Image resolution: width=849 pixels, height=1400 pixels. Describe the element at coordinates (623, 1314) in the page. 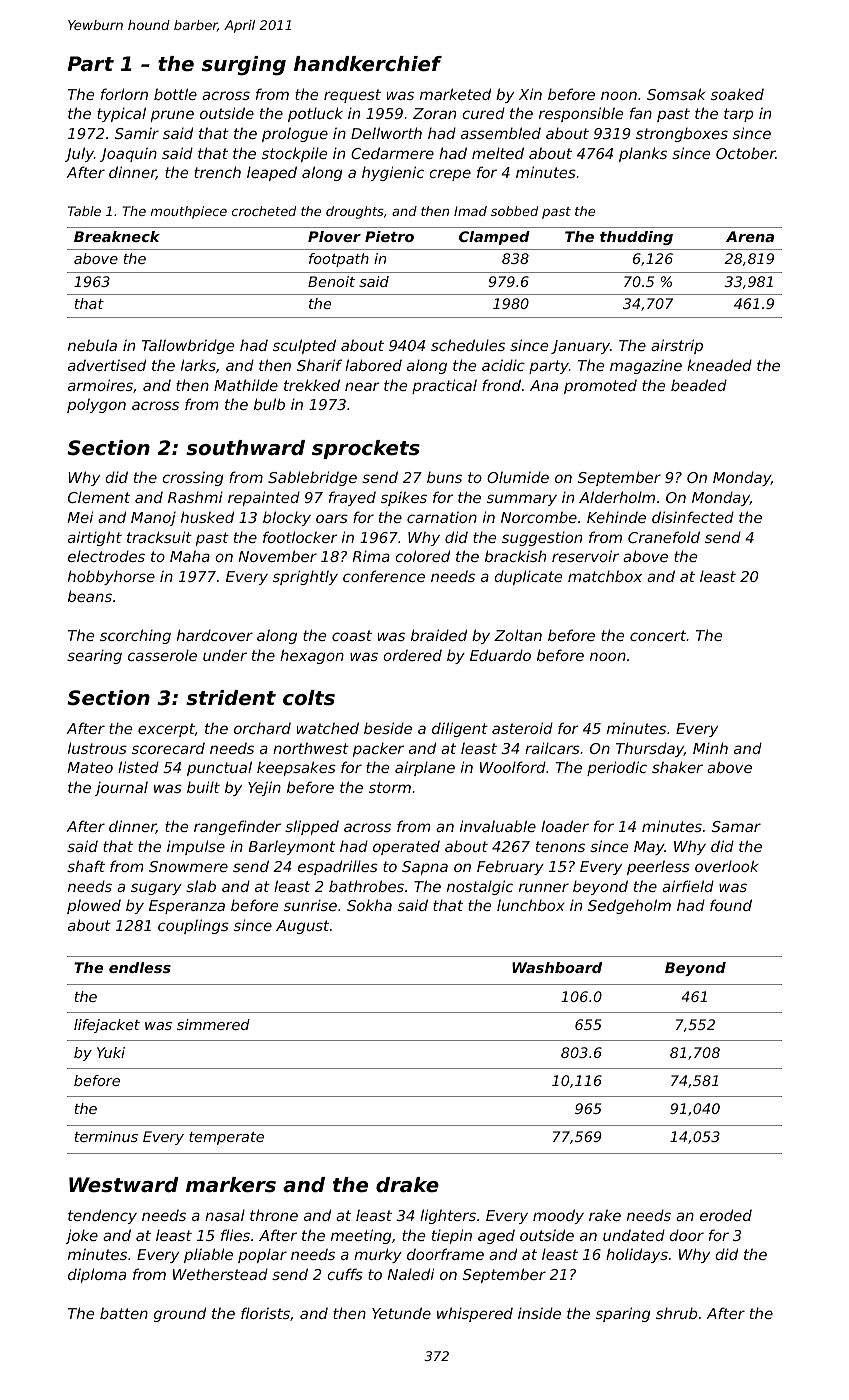

I see `sparing` at that location.
